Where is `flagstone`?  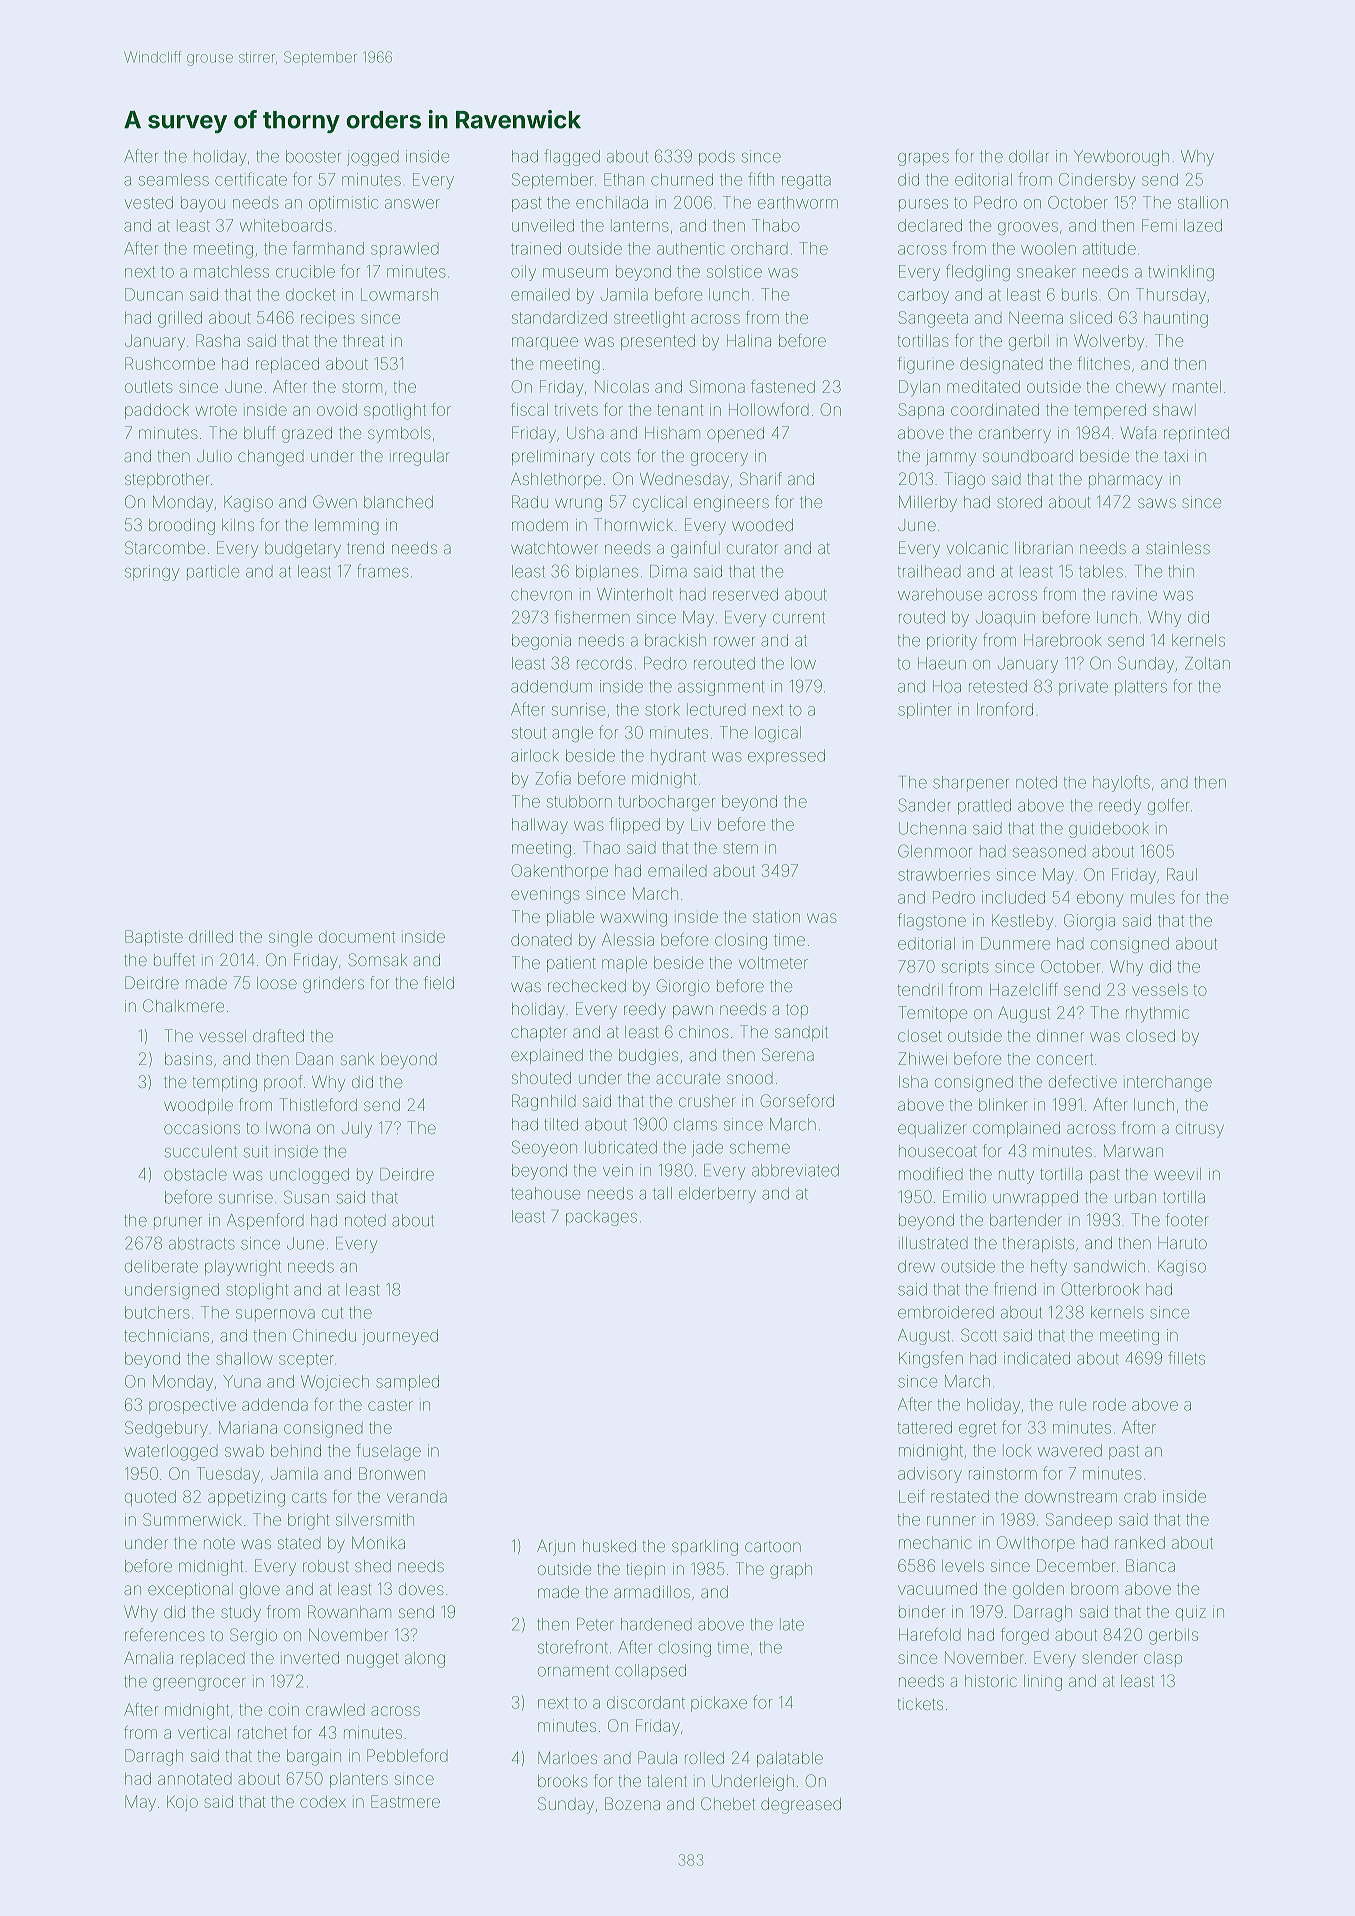
flagstone is located at coordinates (931, 921).
